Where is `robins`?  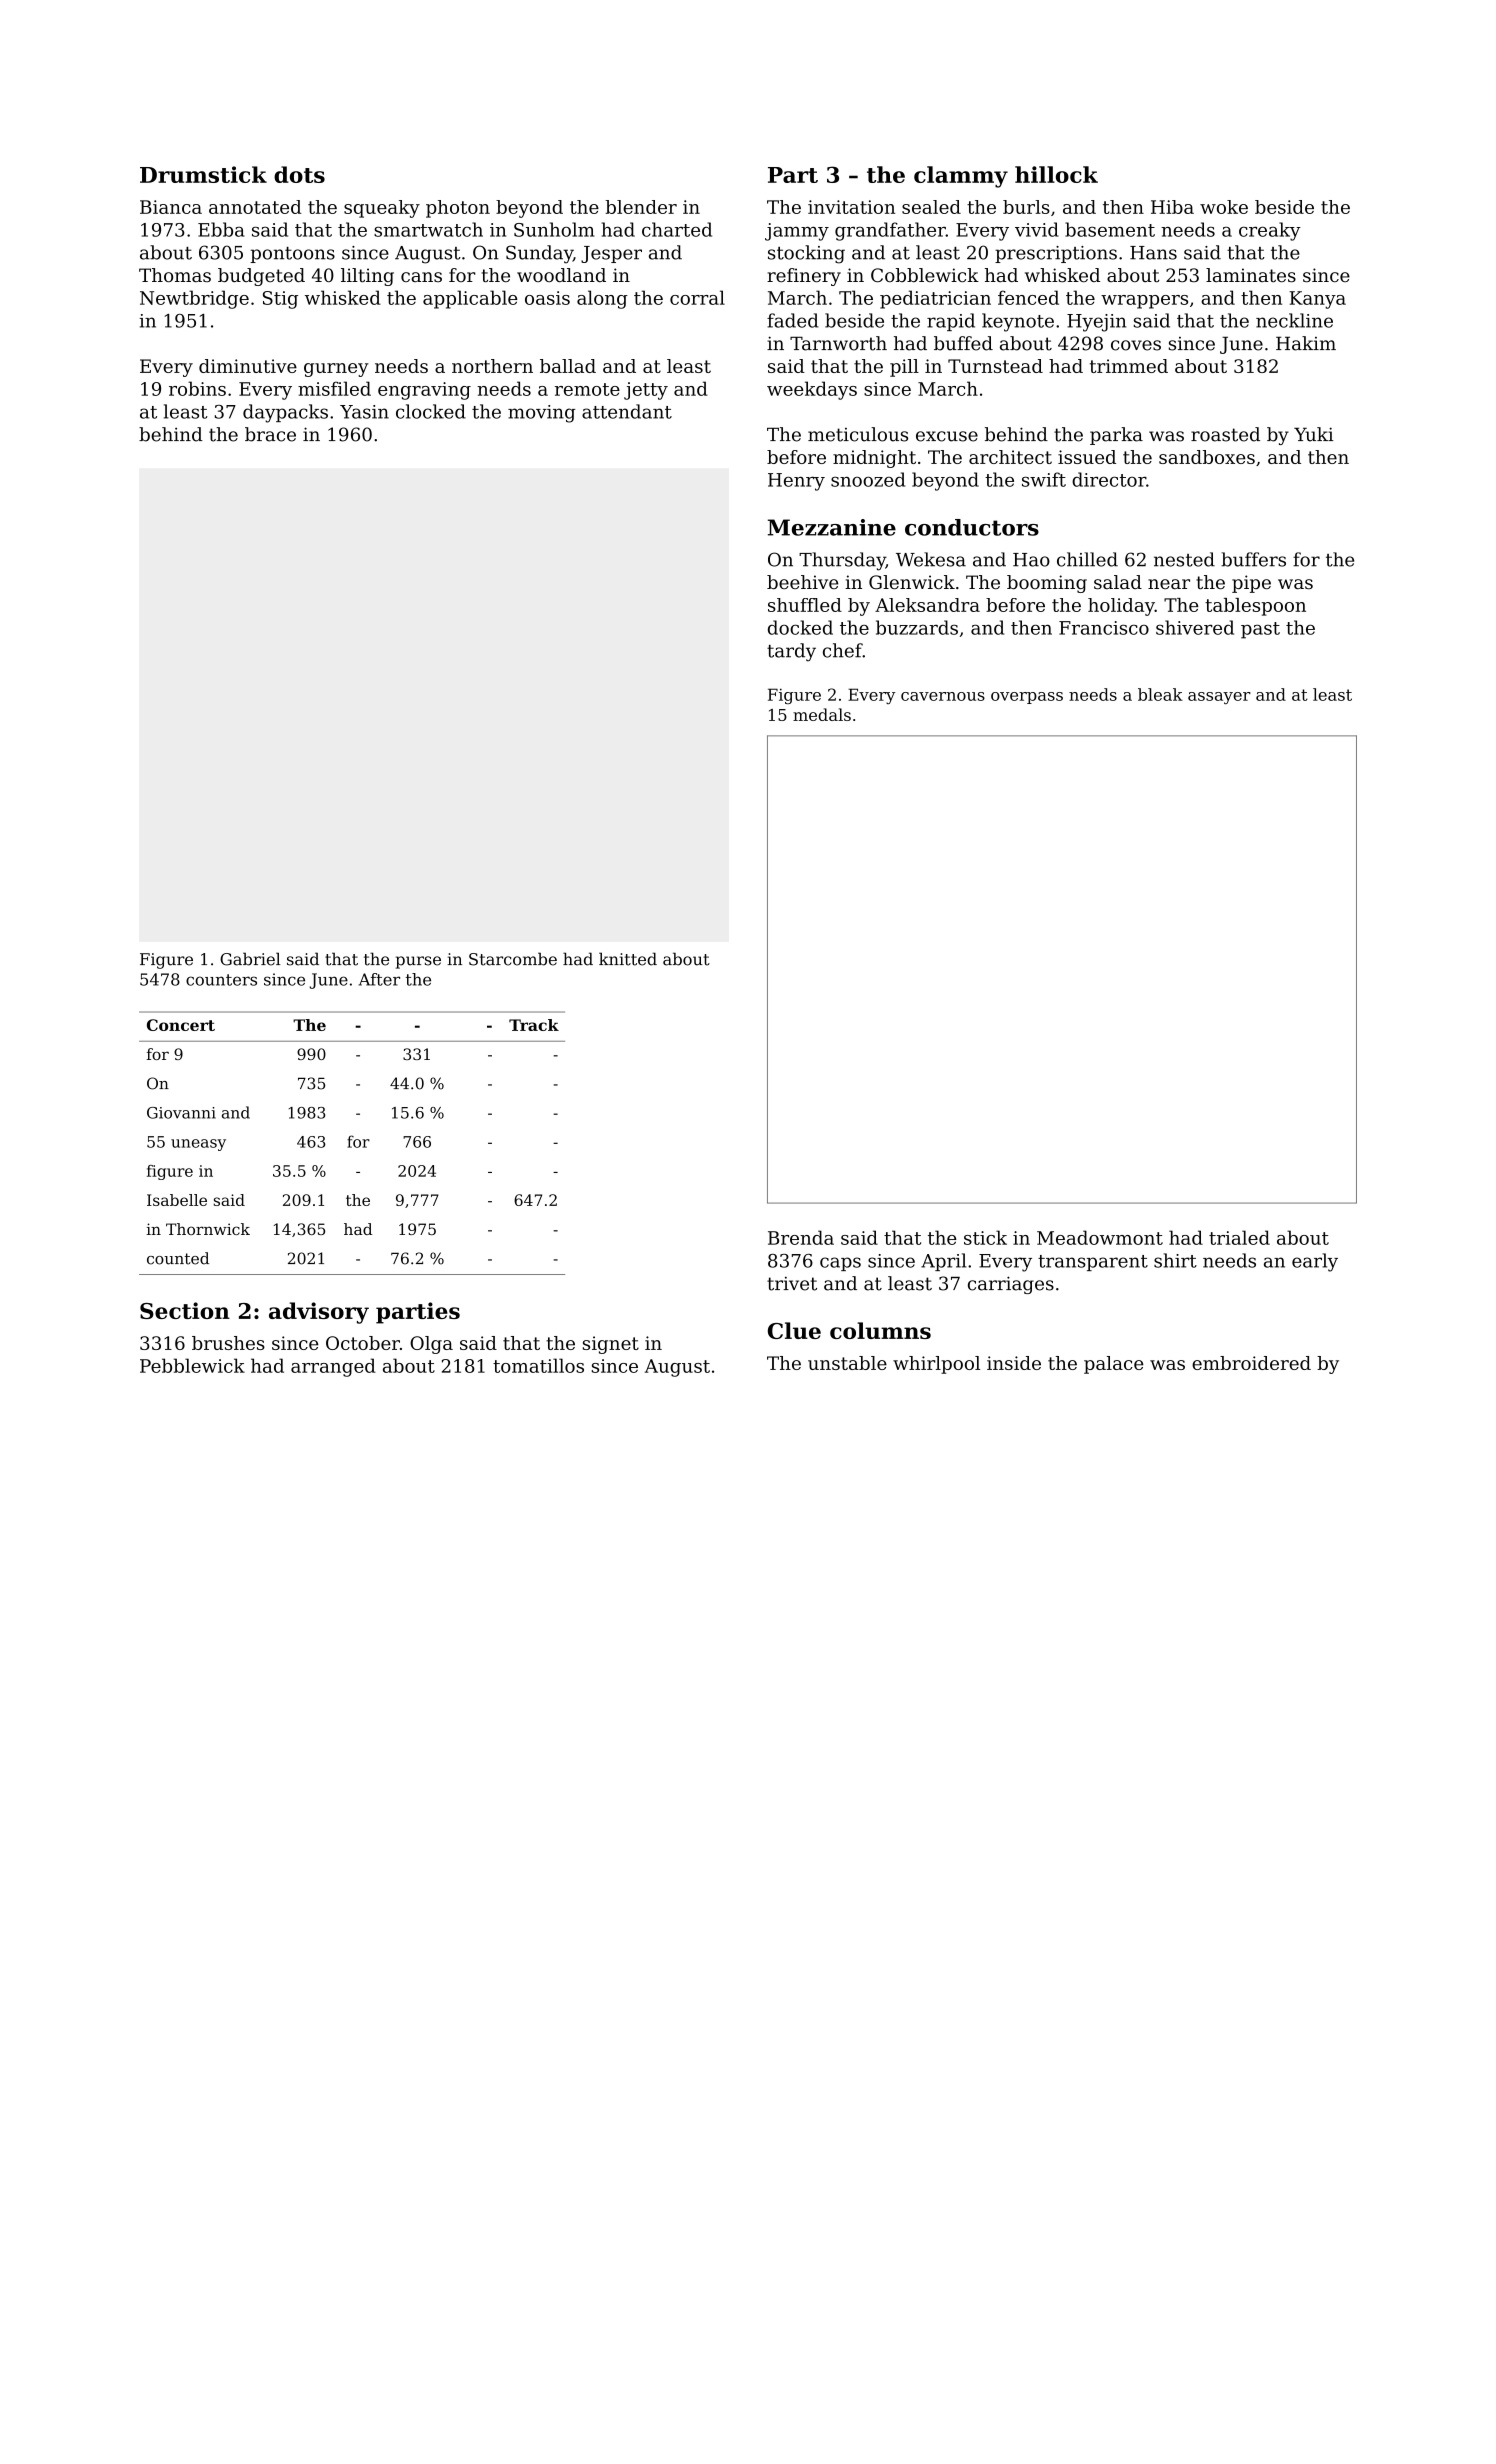
robins is located at coordinates (197, 388).
